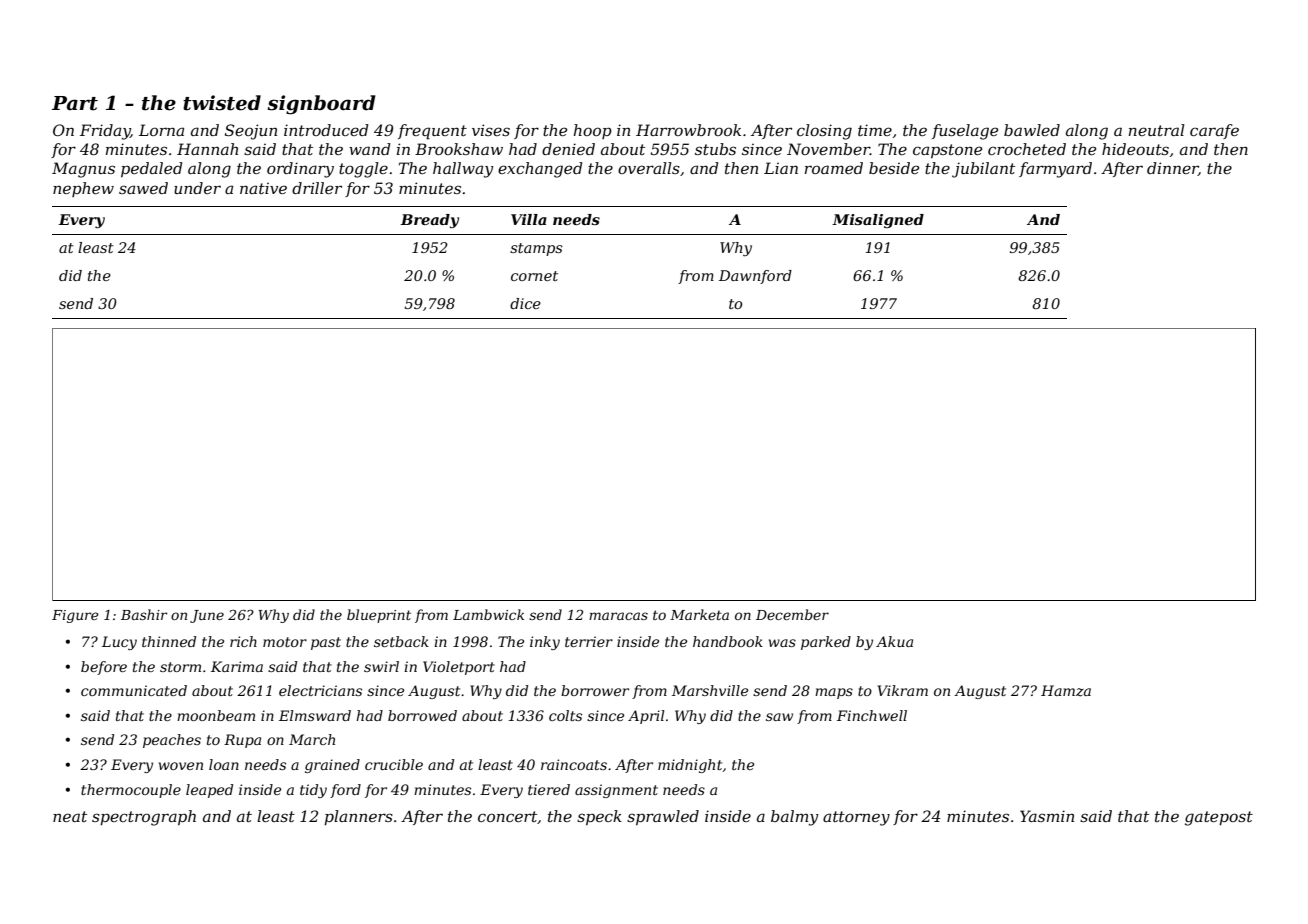  What do you see at coordinates (525, 303) in the page?
I see `dice` at bounding box center [525, 303].
